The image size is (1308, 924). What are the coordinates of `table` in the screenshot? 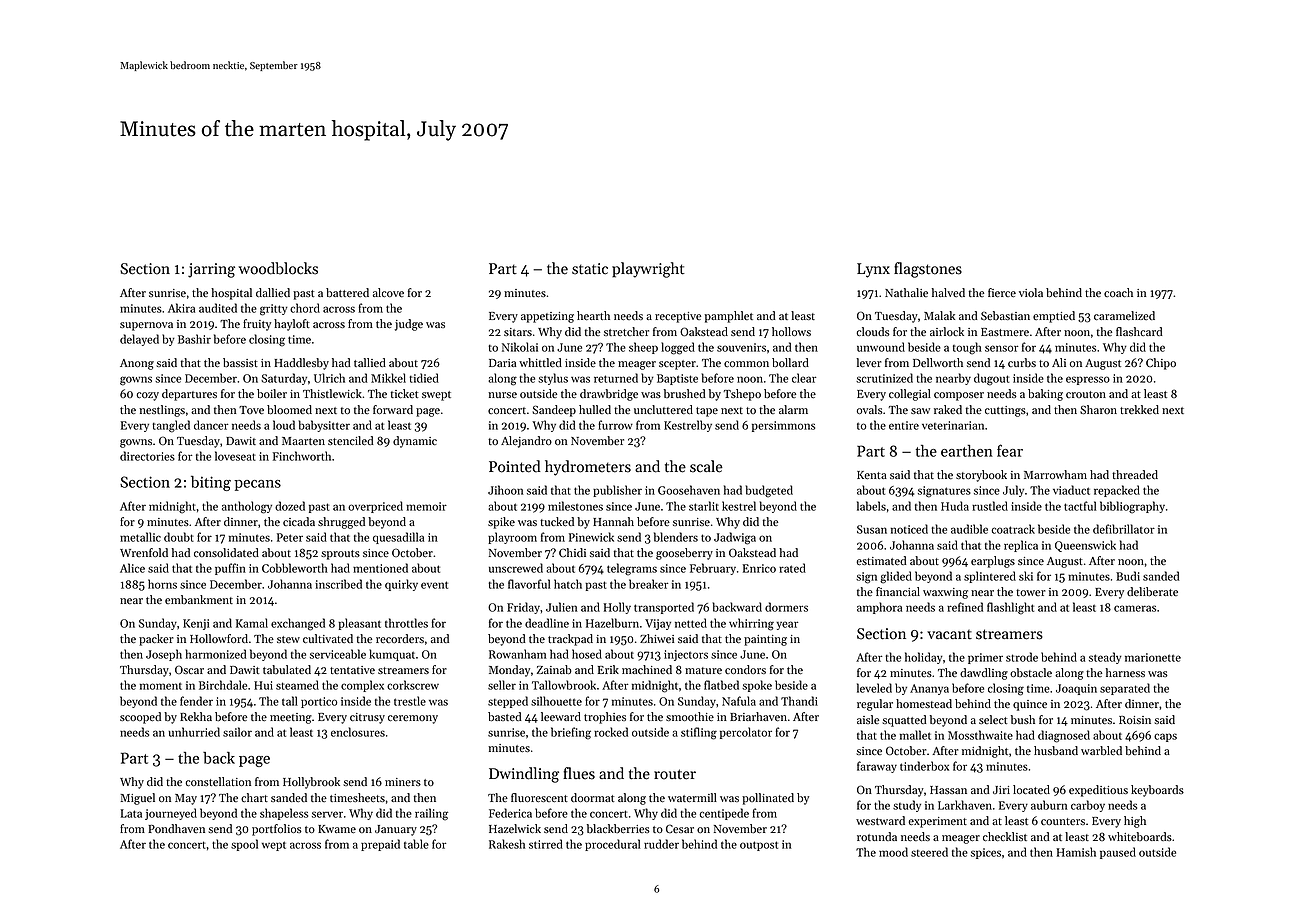 It's located at (416, 844).
